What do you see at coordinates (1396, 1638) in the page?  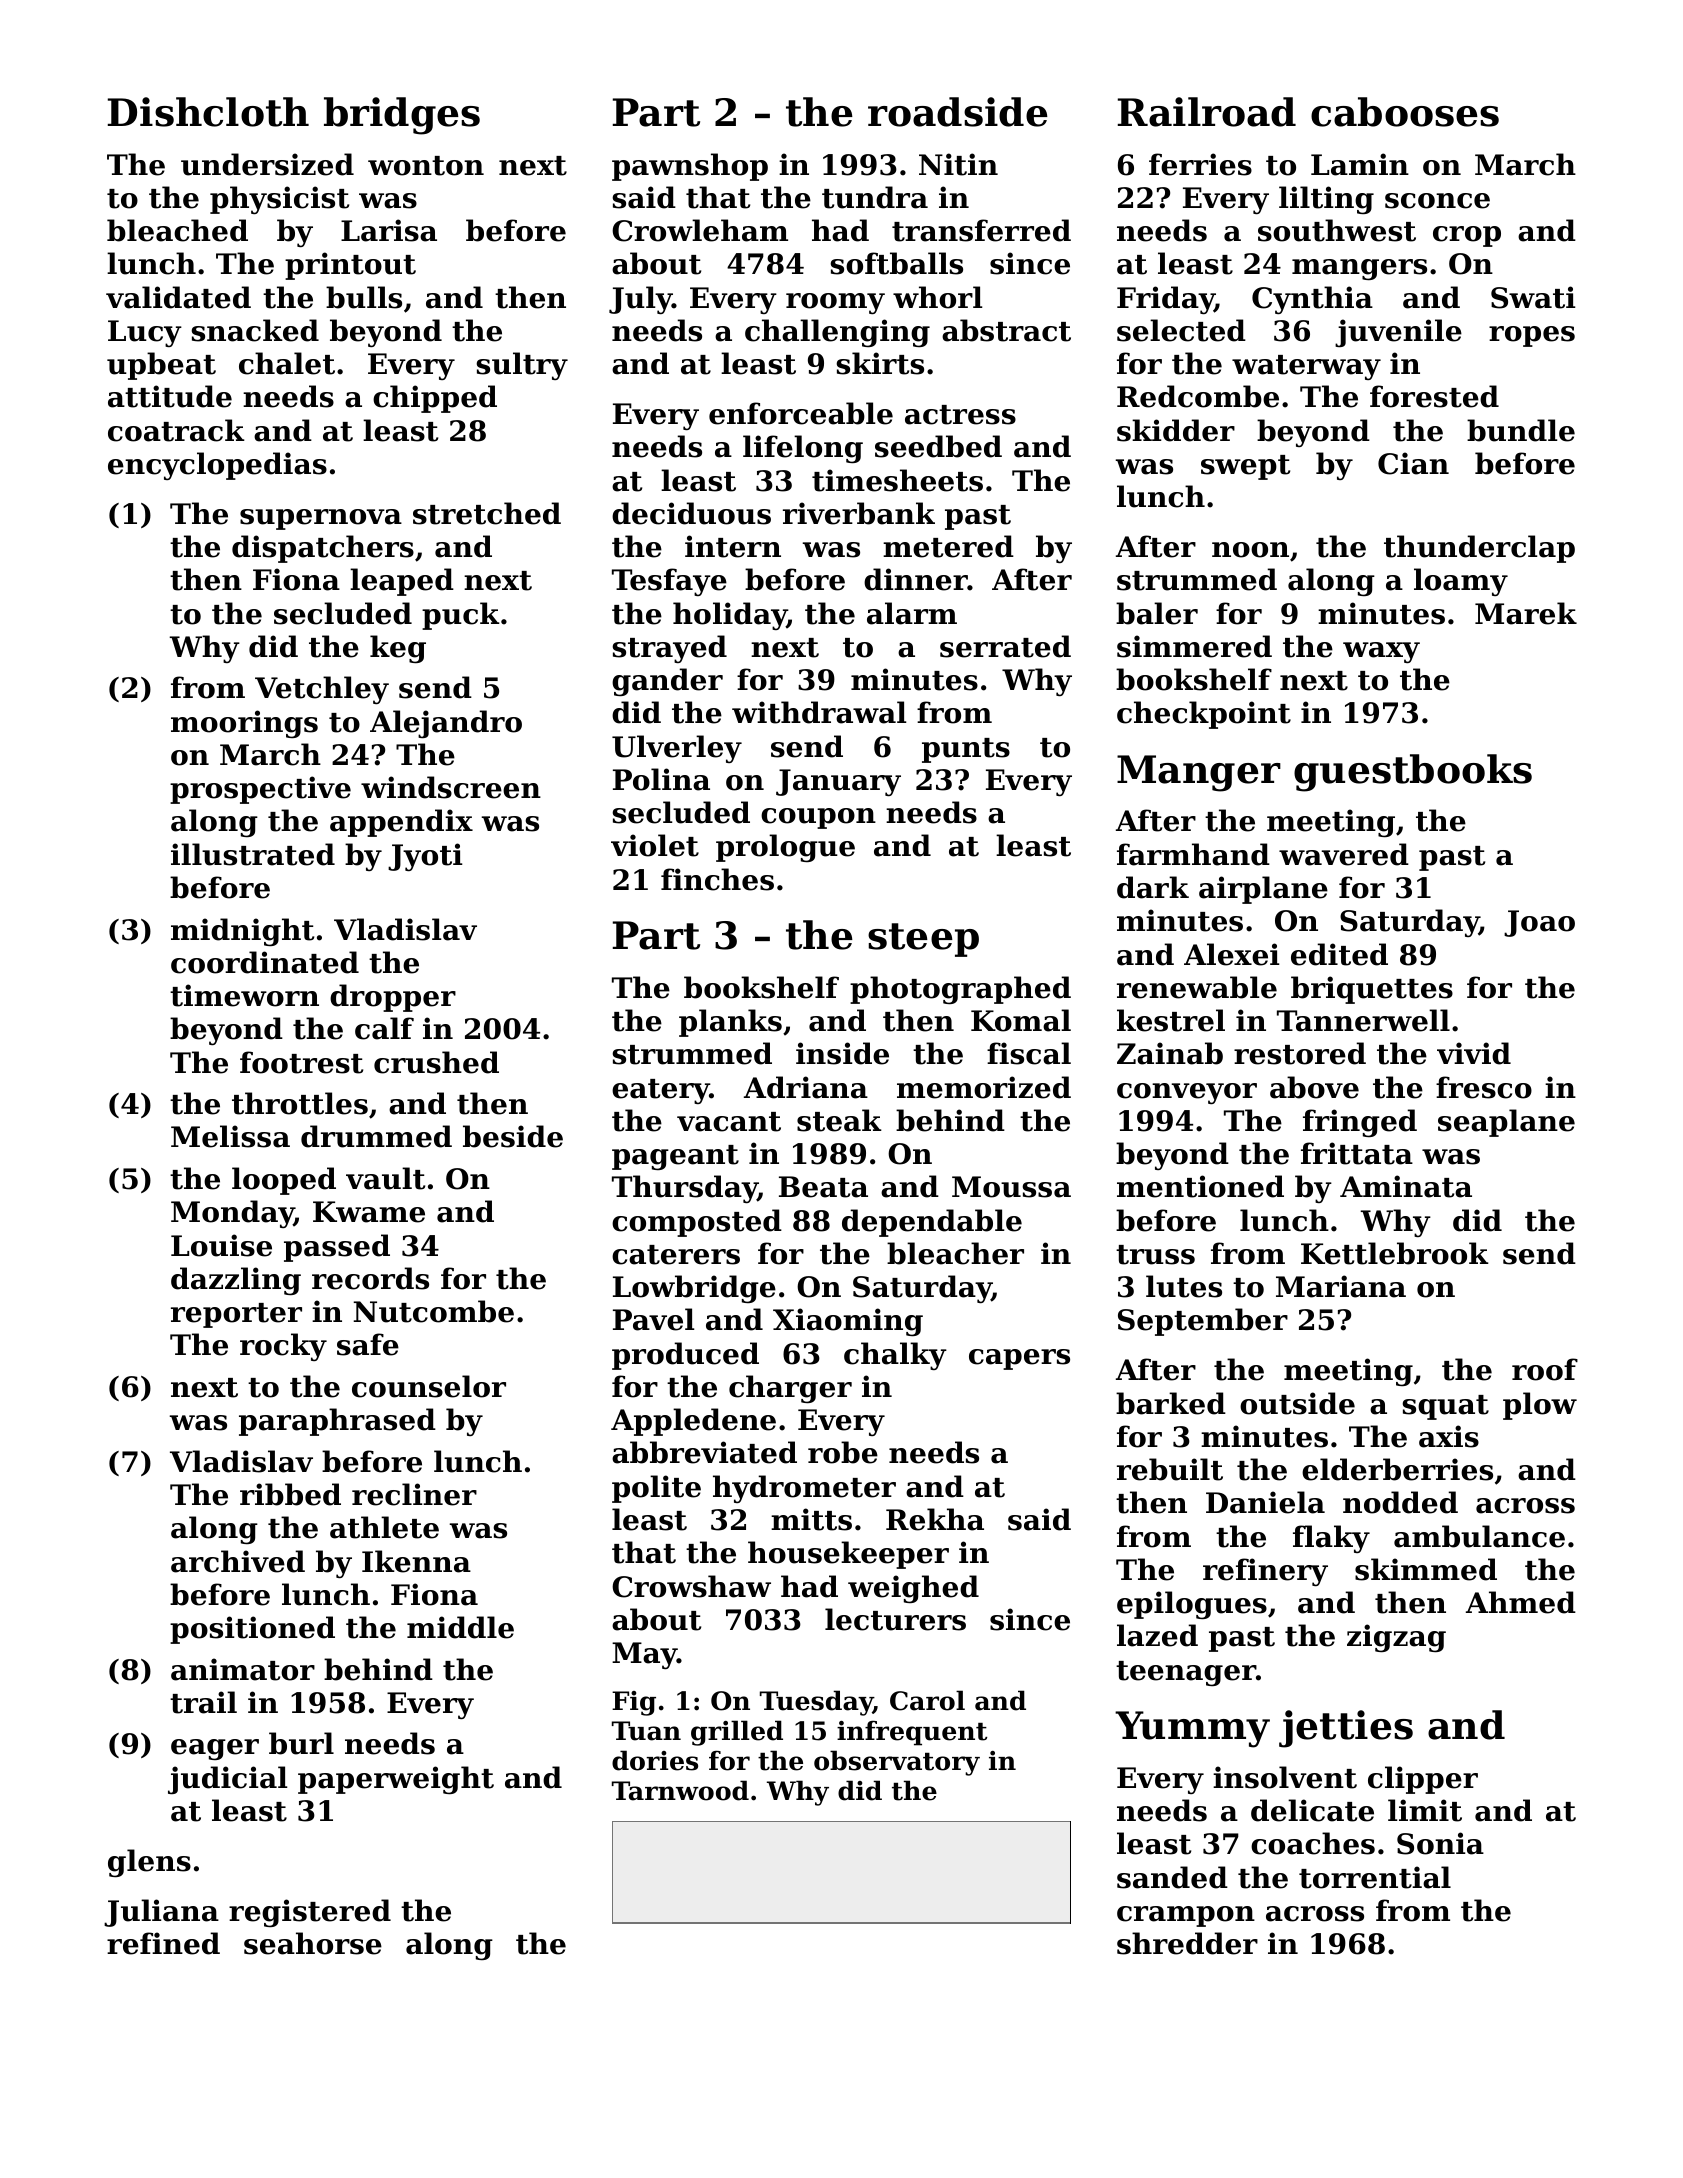 I see `zigzag` at bounding box center [1396, 1638].
